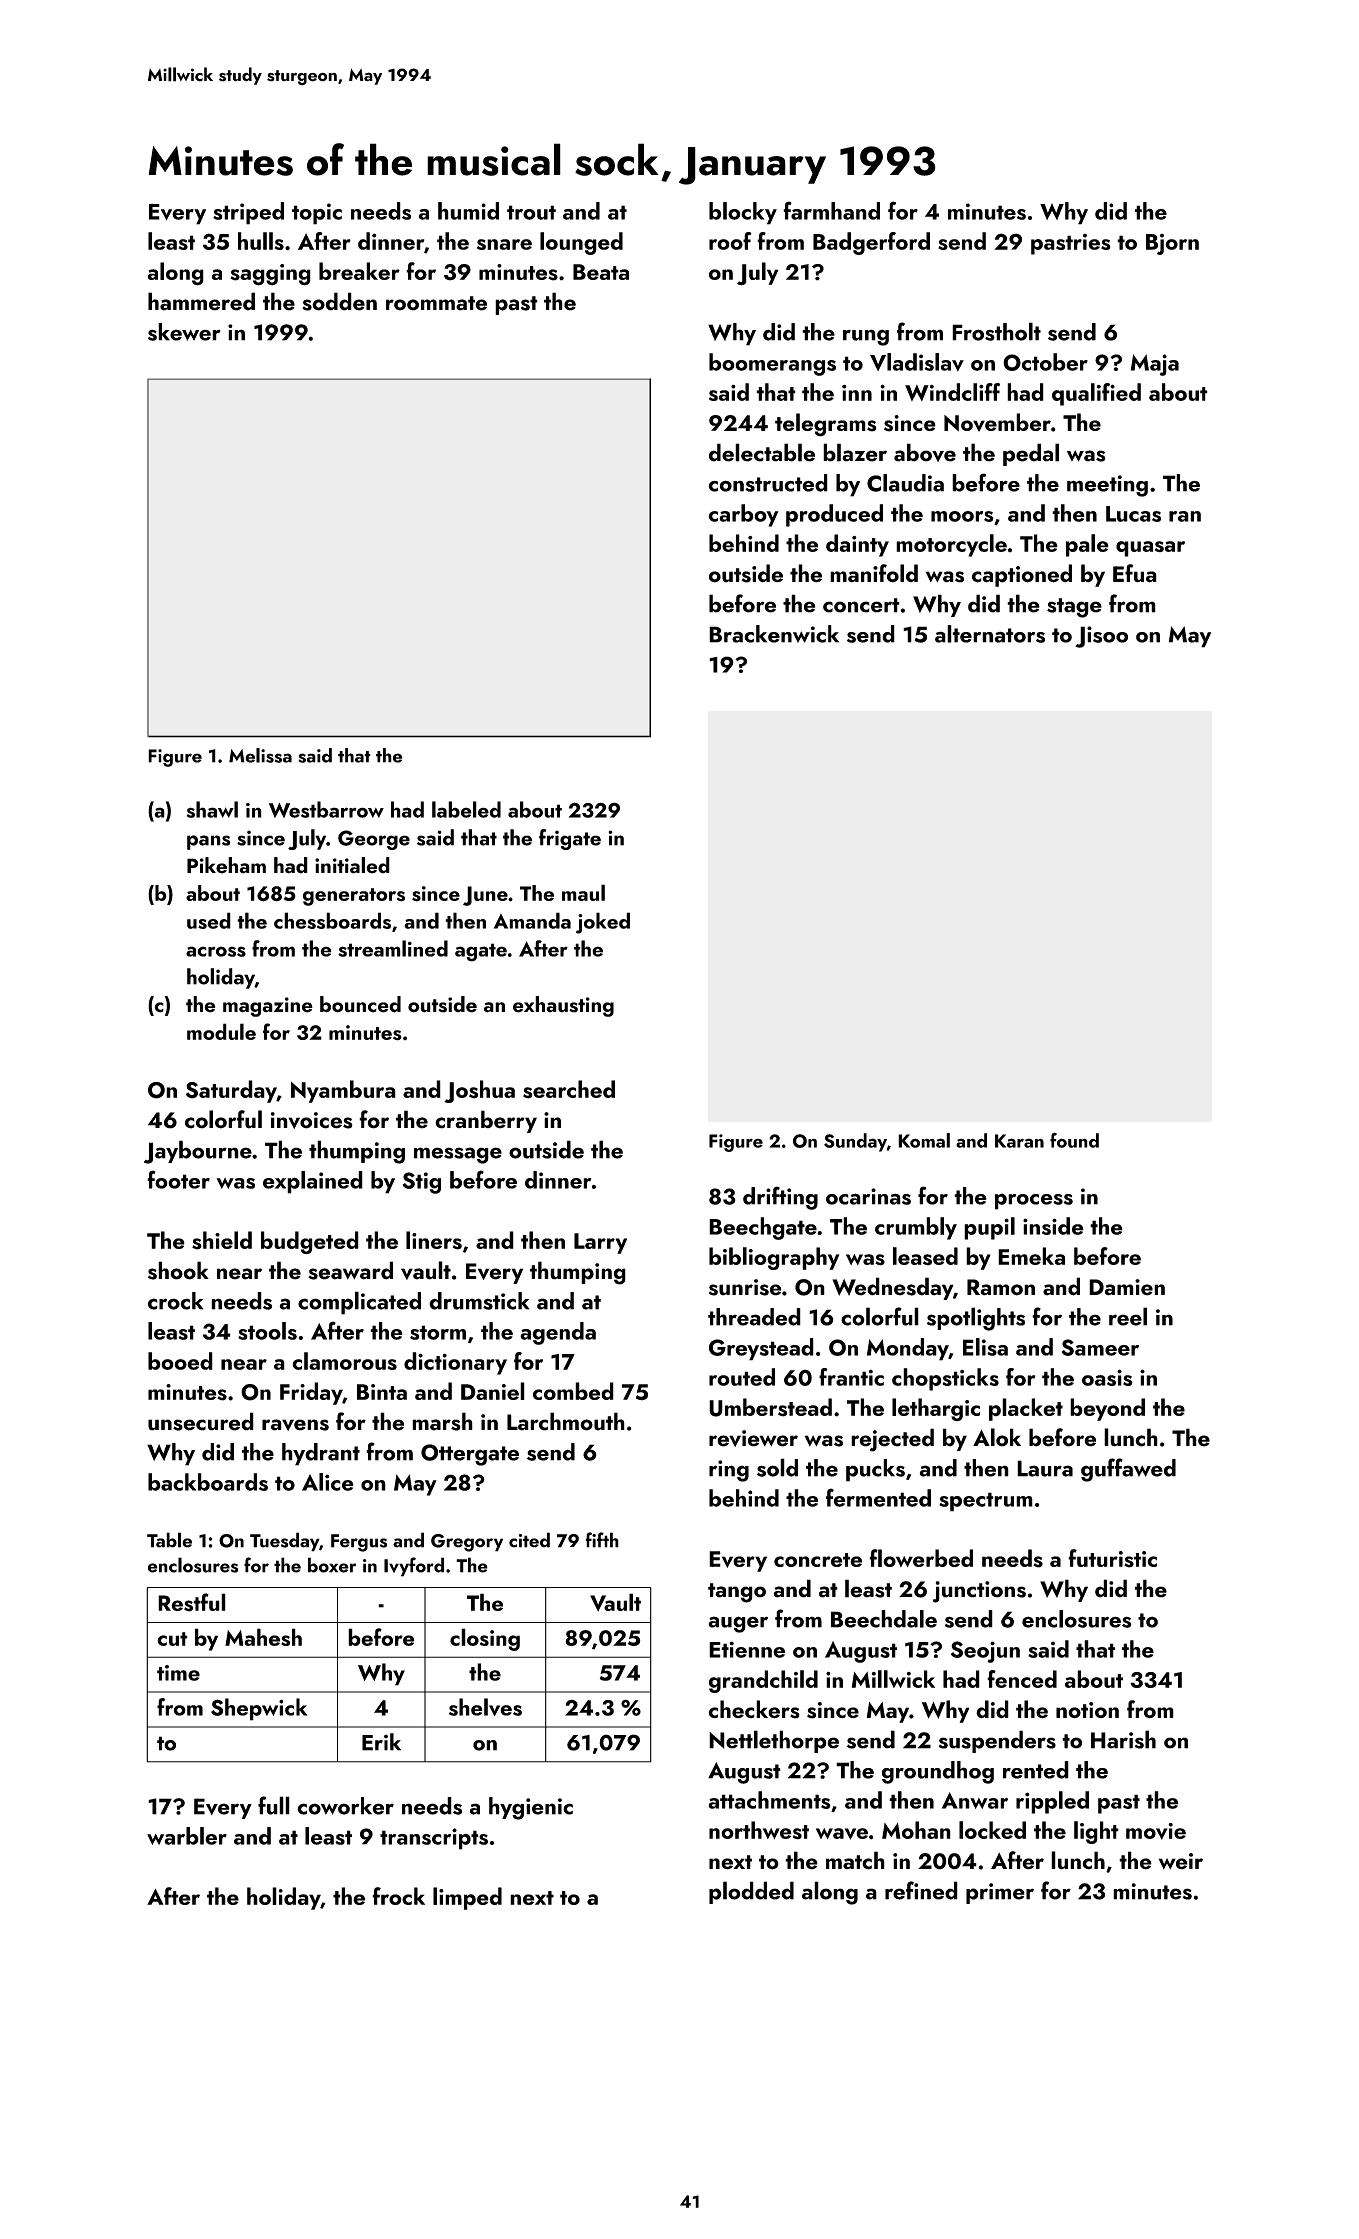 Image resolution: width=1359 pixels, height=2239 pixels. Describe the element at coordinates (1101, 637) in the page. I see `Jisoo` at that location.
